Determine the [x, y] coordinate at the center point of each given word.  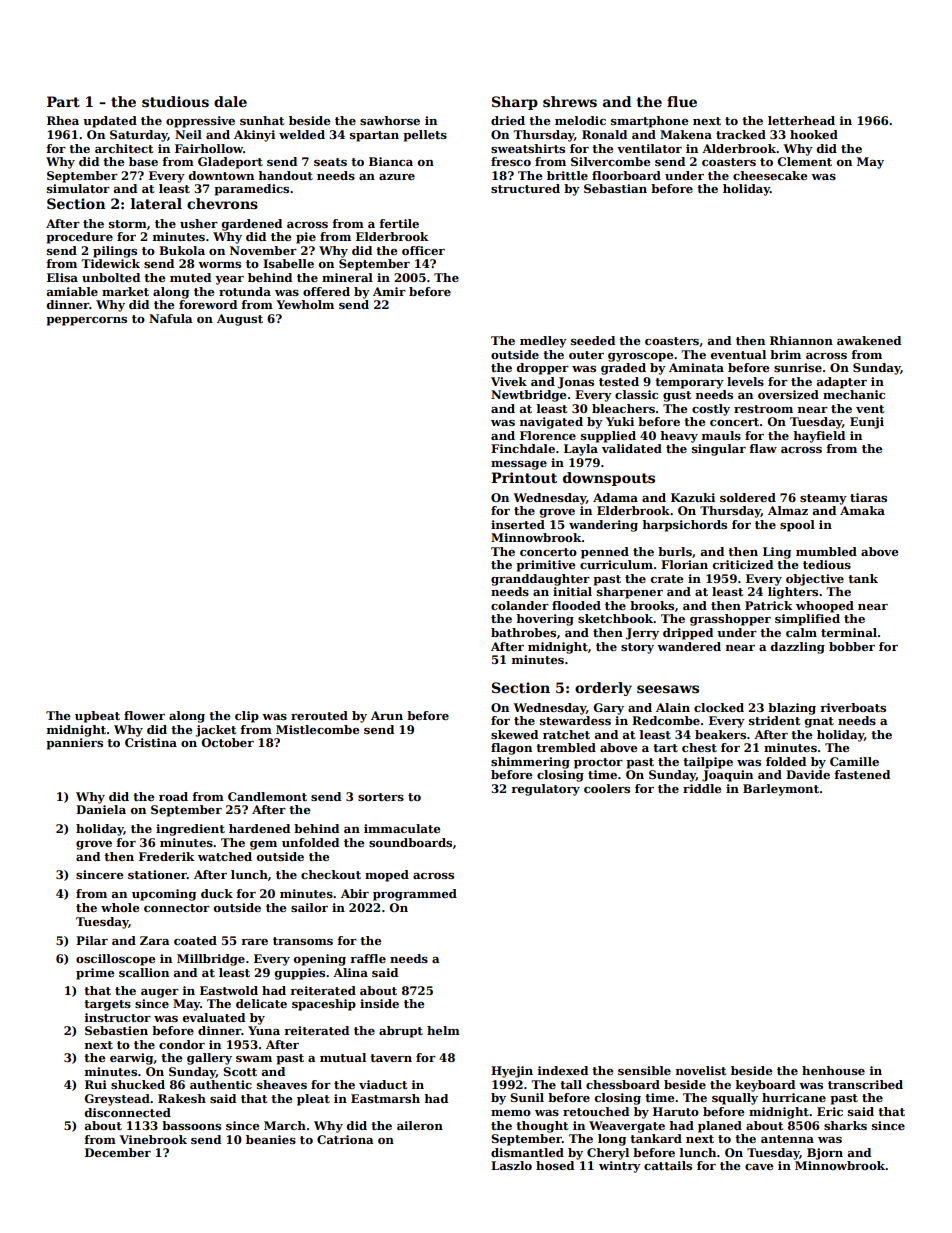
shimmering [530, 763]
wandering [603, 526]
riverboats [853, 707]
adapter [842, 383]
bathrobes [523, 632]
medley [543, 342]
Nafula [171, 318]
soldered [748, 497]
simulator [78, 188]
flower [144, 715]
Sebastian [615, 188]
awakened [869, 340]
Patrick [769, 605]
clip [247, 717]
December [118, 1152]
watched [225, 856]
